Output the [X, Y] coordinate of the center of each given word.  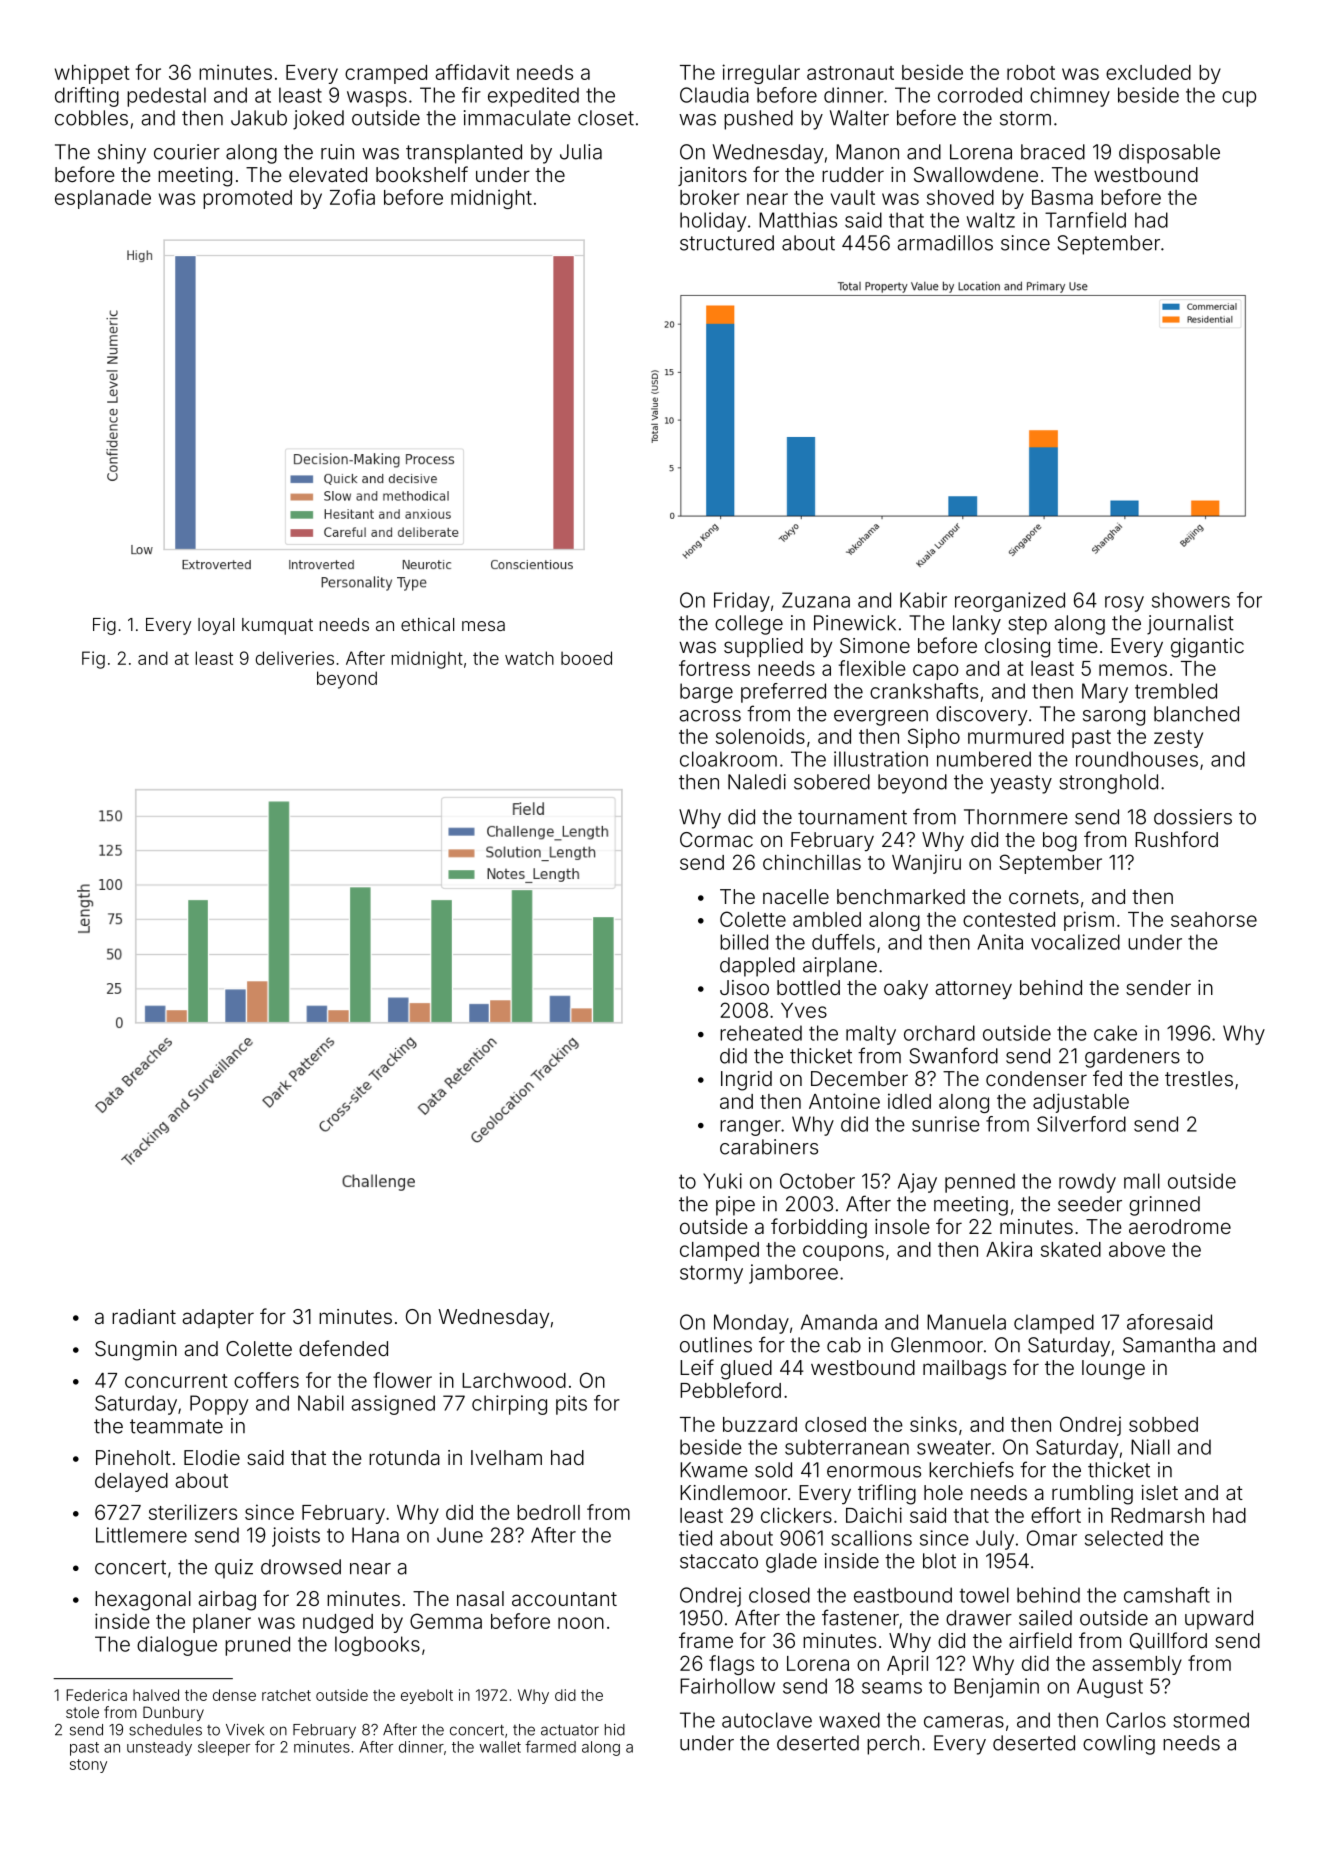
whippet [92, 74]
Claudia [714, 95]
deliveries [295, 658]
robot [1031, 72]
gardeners [1132, 1058]
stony [88, 1766]
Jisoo [744, 987]
